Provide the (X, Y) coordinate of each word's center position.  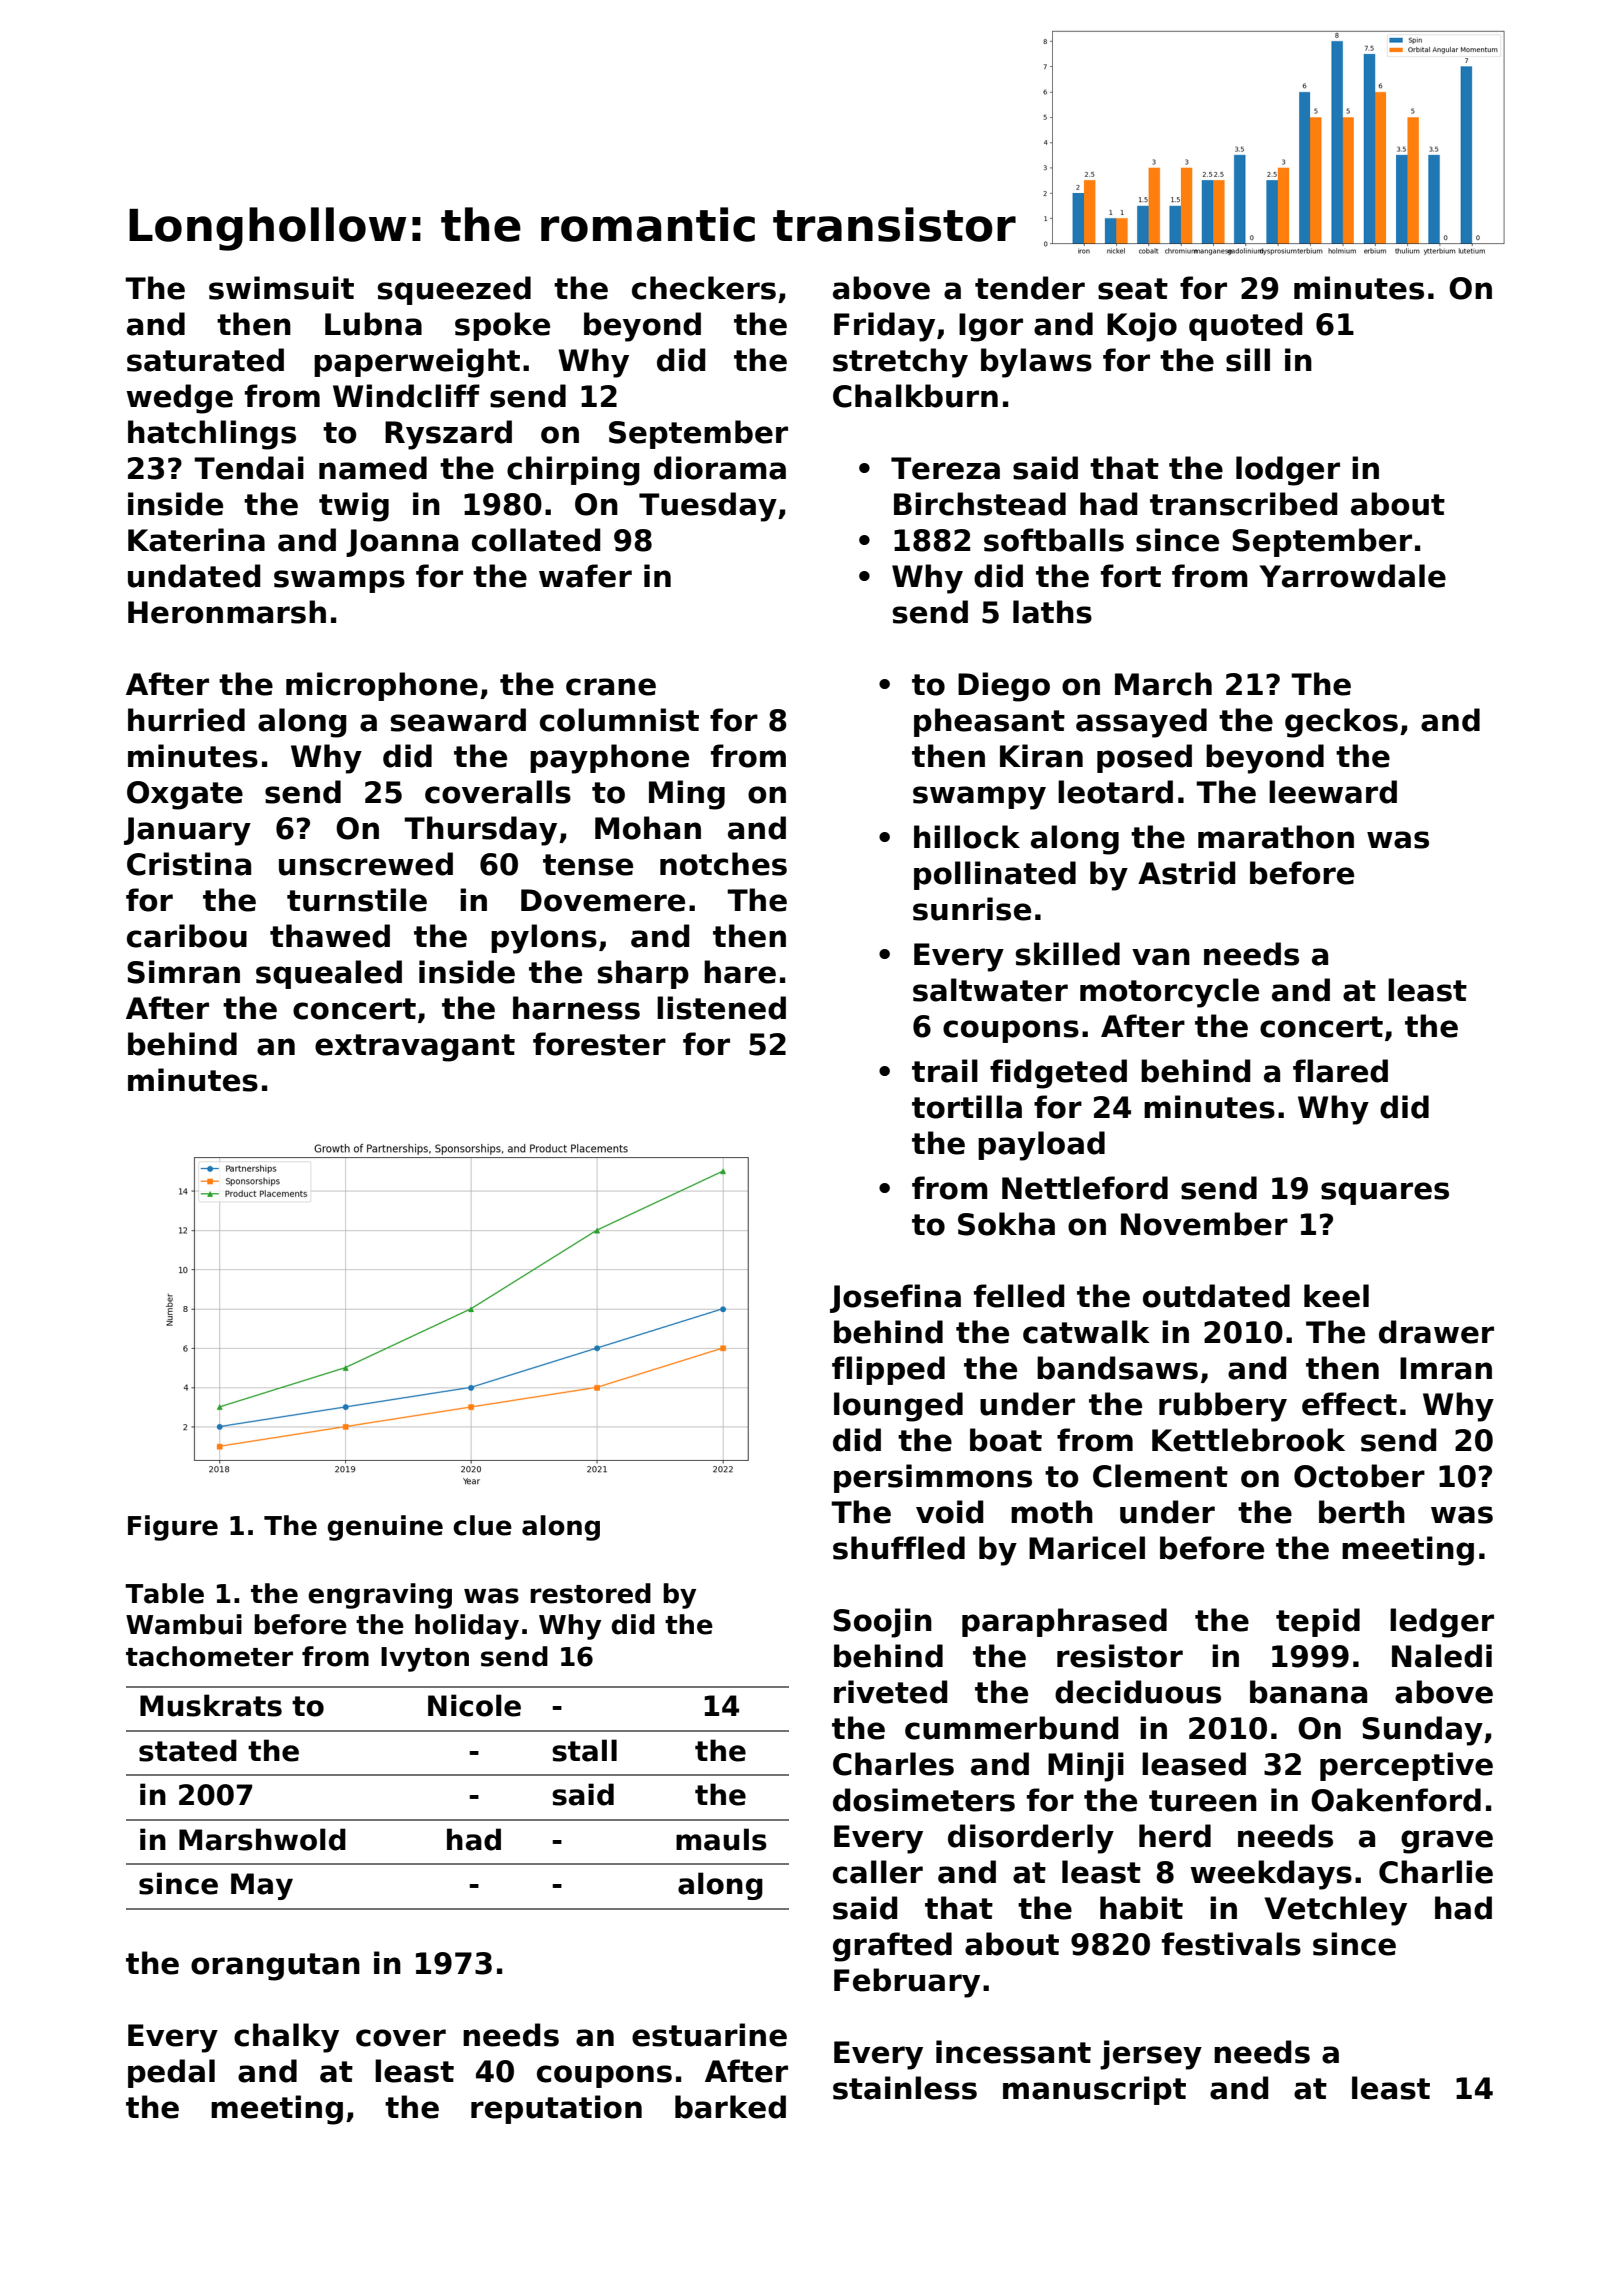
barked (730, 2107)
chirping (573, 471)
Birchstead (980, 504)
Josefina (895, 1298)
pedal (171, 2073)
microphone (382, 686)
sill (1248, 360)
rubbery (1223, 1407)
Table (164, 1593)
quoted (1246, 326)
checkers (704, 288)
